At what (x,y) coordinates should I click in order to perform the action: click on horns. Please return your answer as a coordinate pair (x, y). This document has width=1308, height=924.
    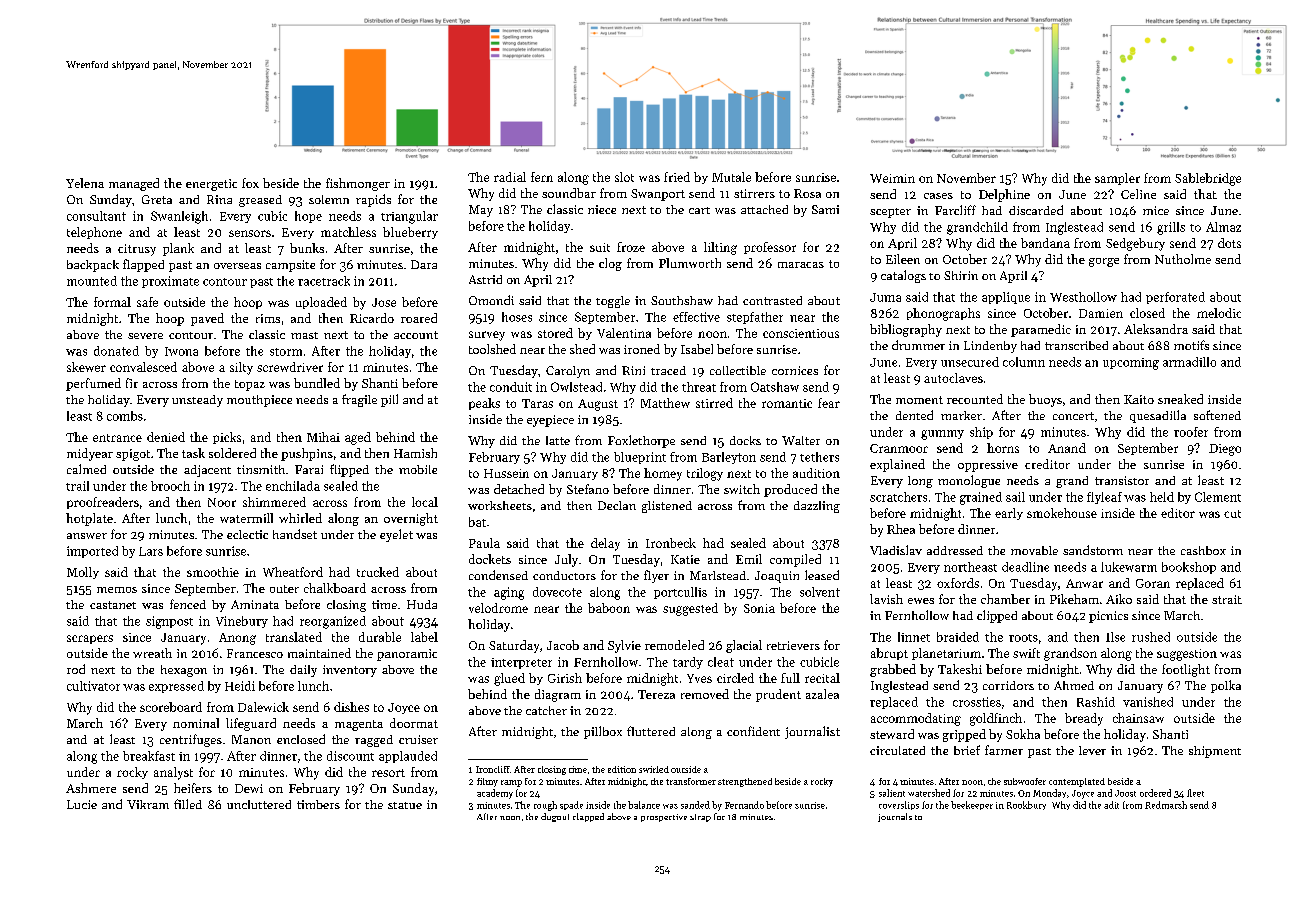
    Looking at the image, I should click on (1003, 448).
